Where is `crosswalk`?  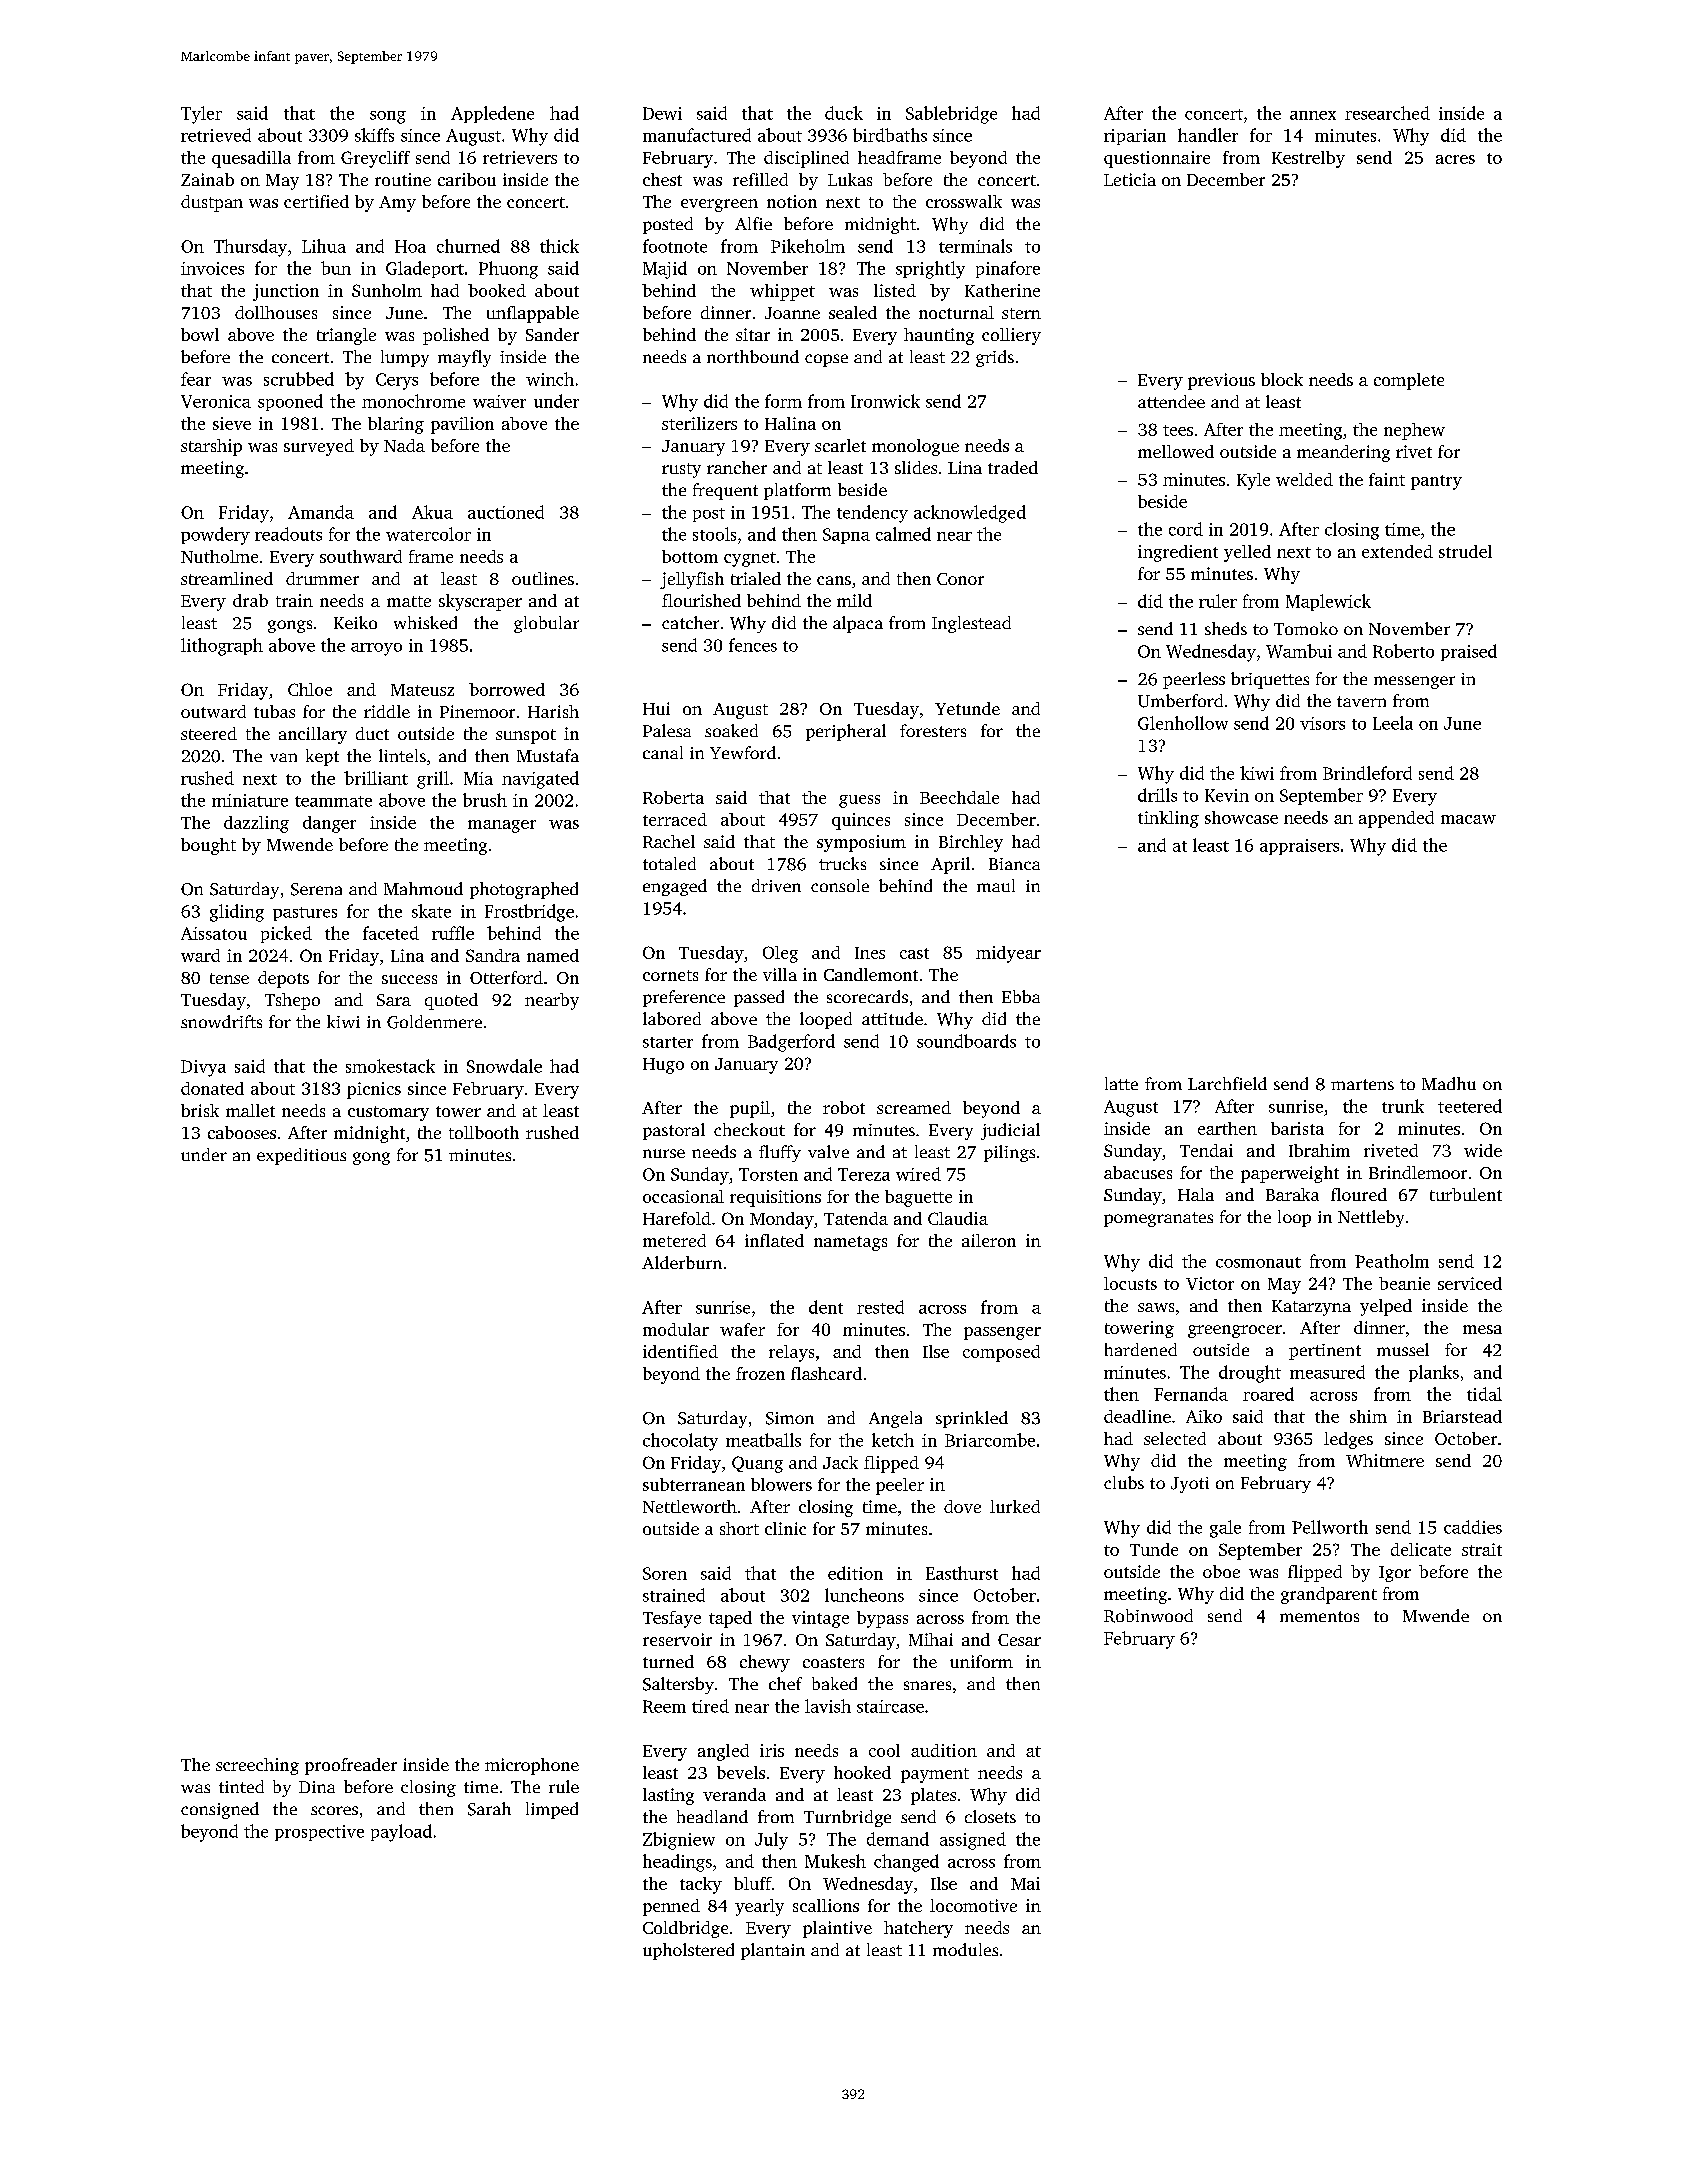
crosswalk is located at coordinates (964, 201).
